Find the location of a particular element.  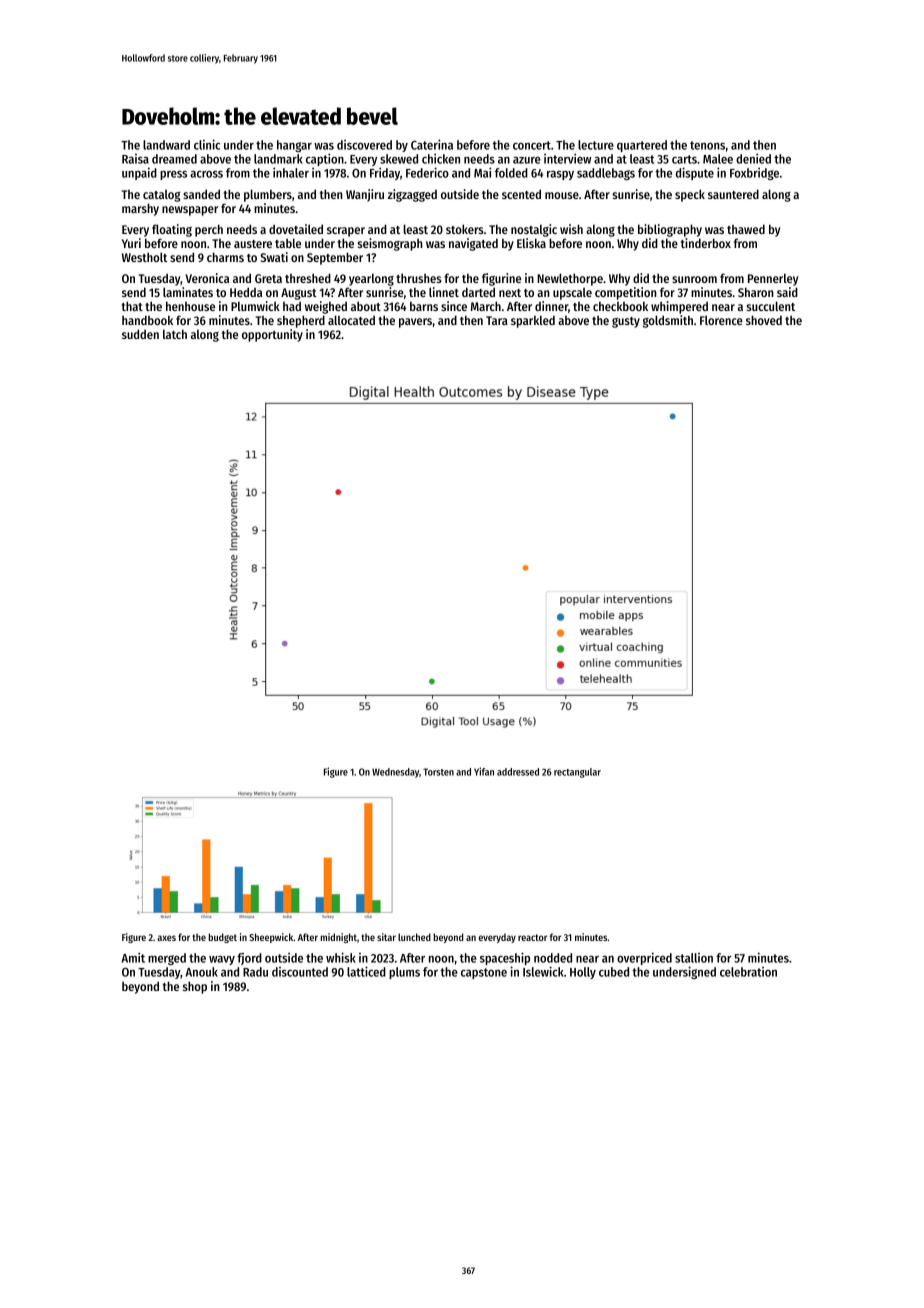

Islewick is located at coordinates (543, 971).
